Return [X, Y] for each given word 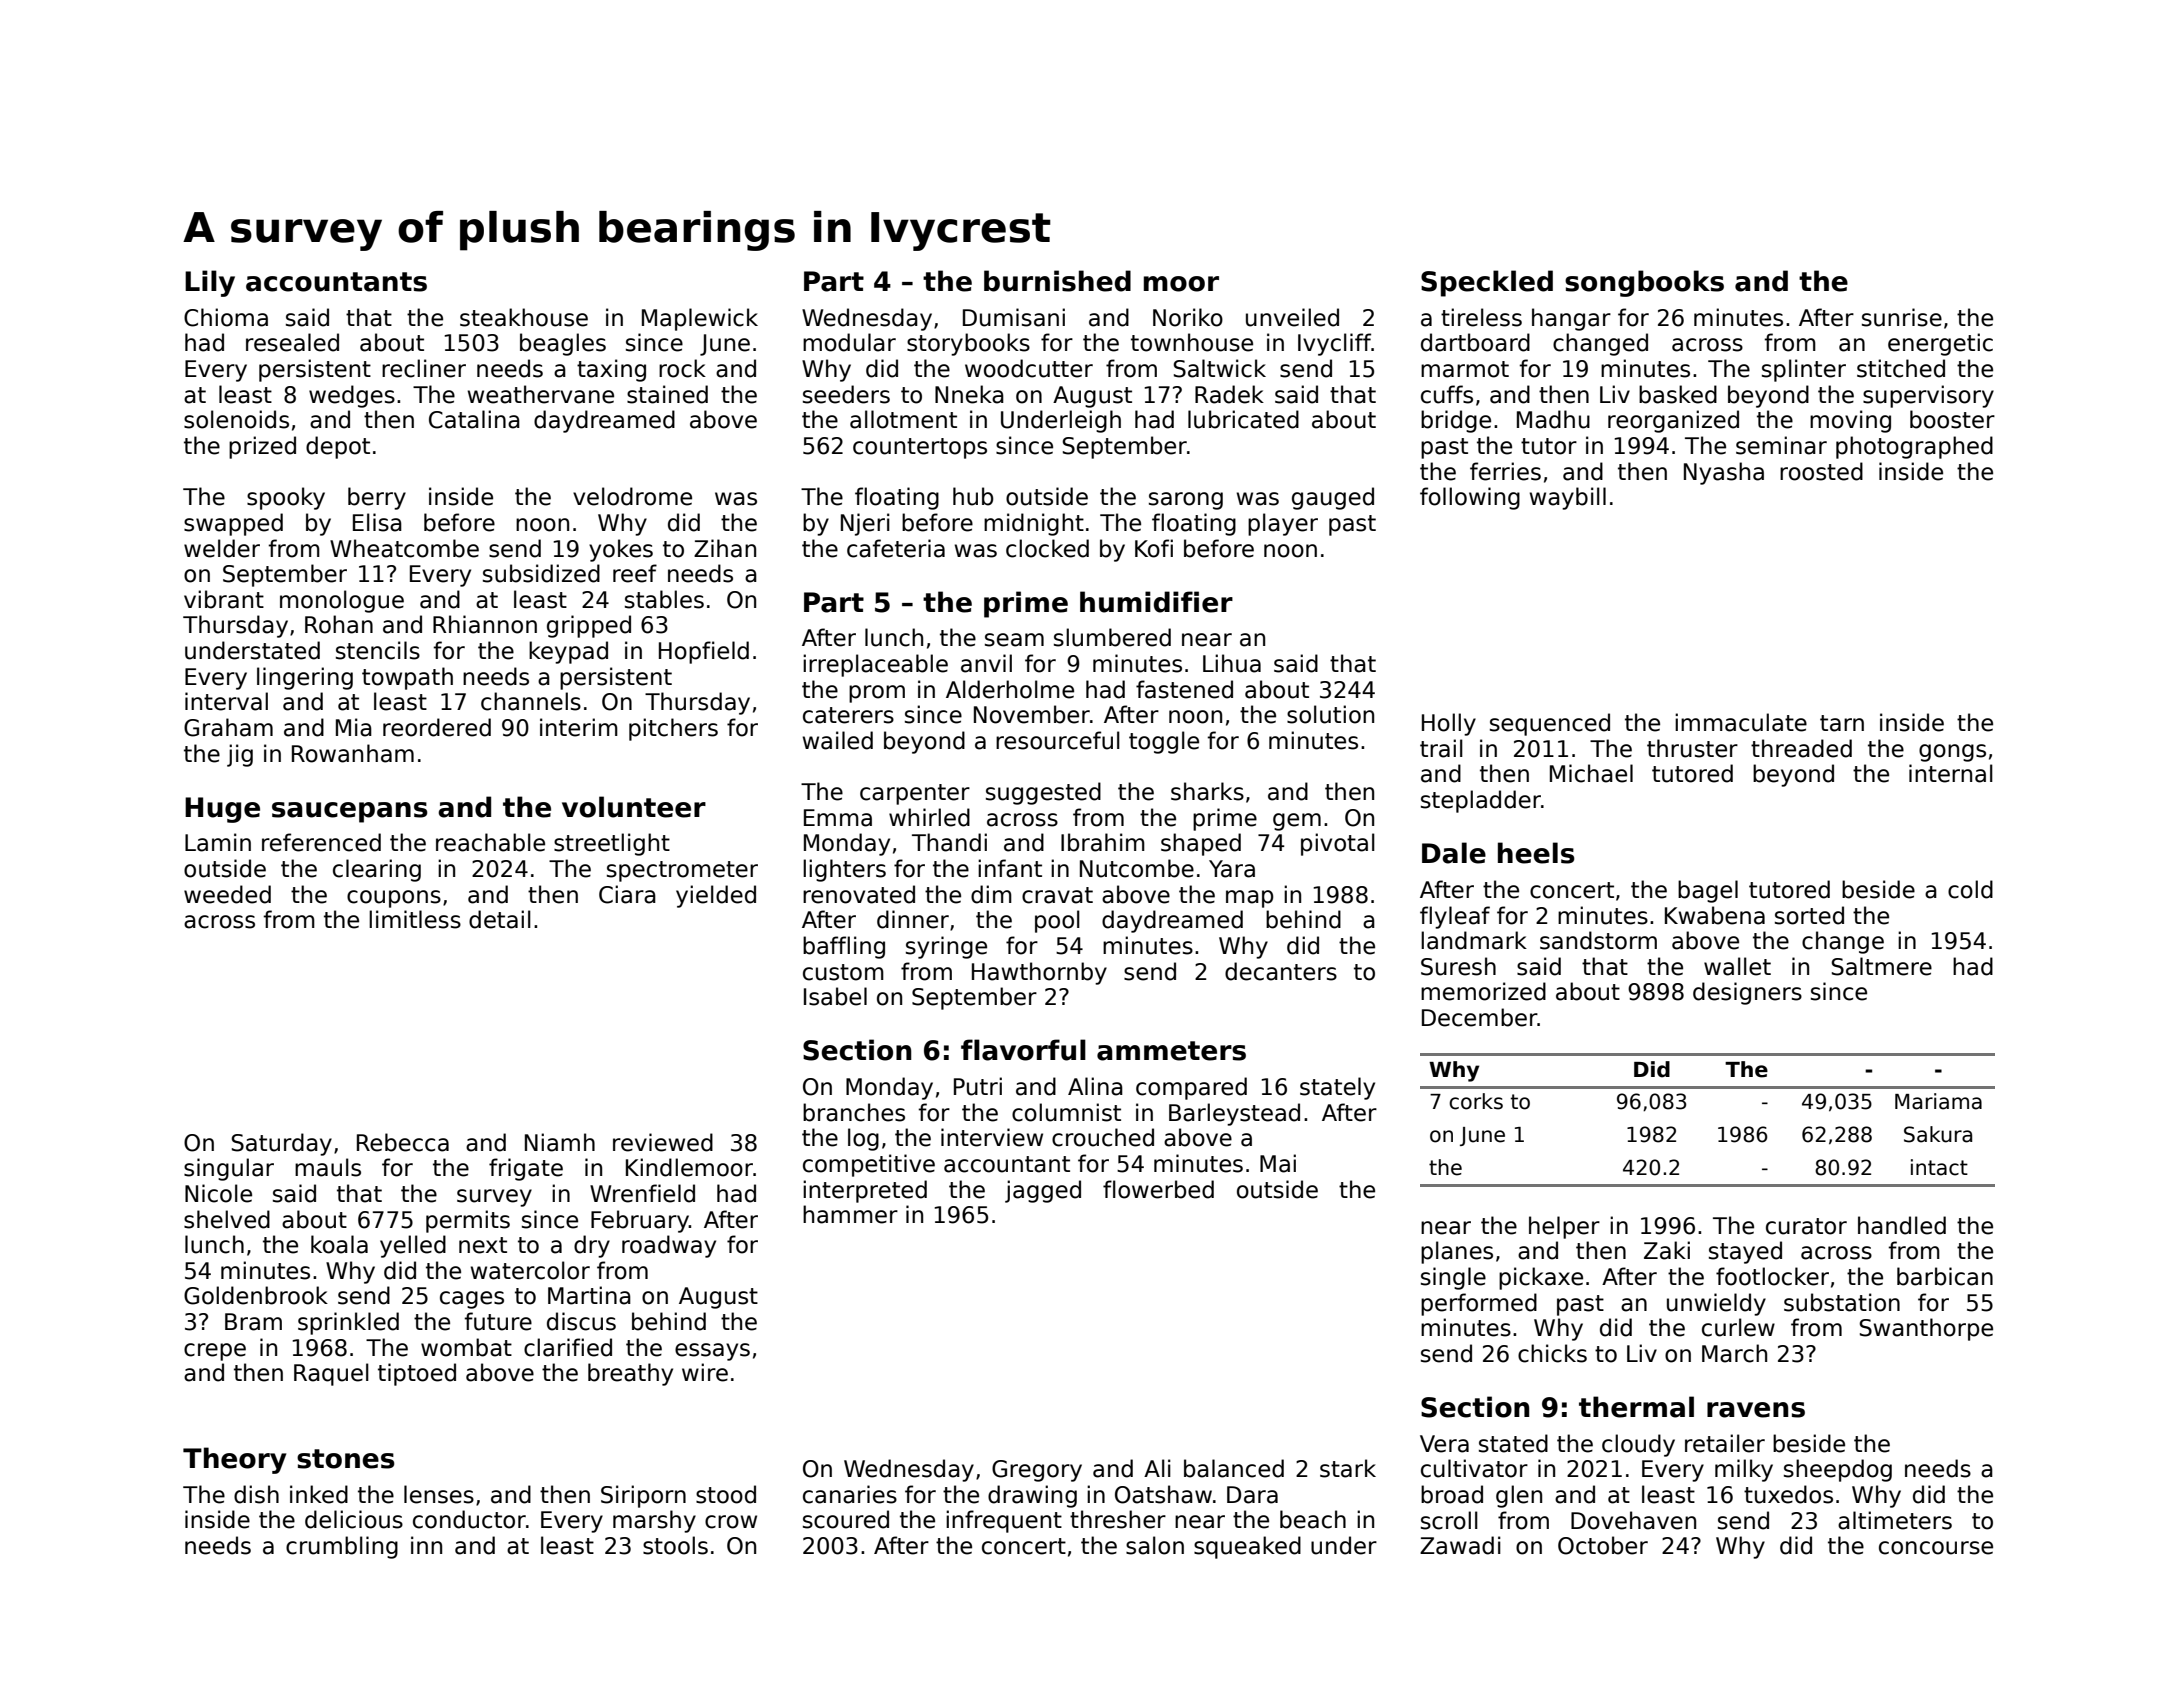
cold [1970, 889]
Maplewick [700, 319]
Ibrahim [1103, 842]
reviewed [663, 1142]
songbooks [1644, 283]
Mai [1278, 1163]
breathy [630, 1374]
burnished [1057, 281]
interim [579, 727]
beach [1313, 1519]
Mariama [1938, 1101]
